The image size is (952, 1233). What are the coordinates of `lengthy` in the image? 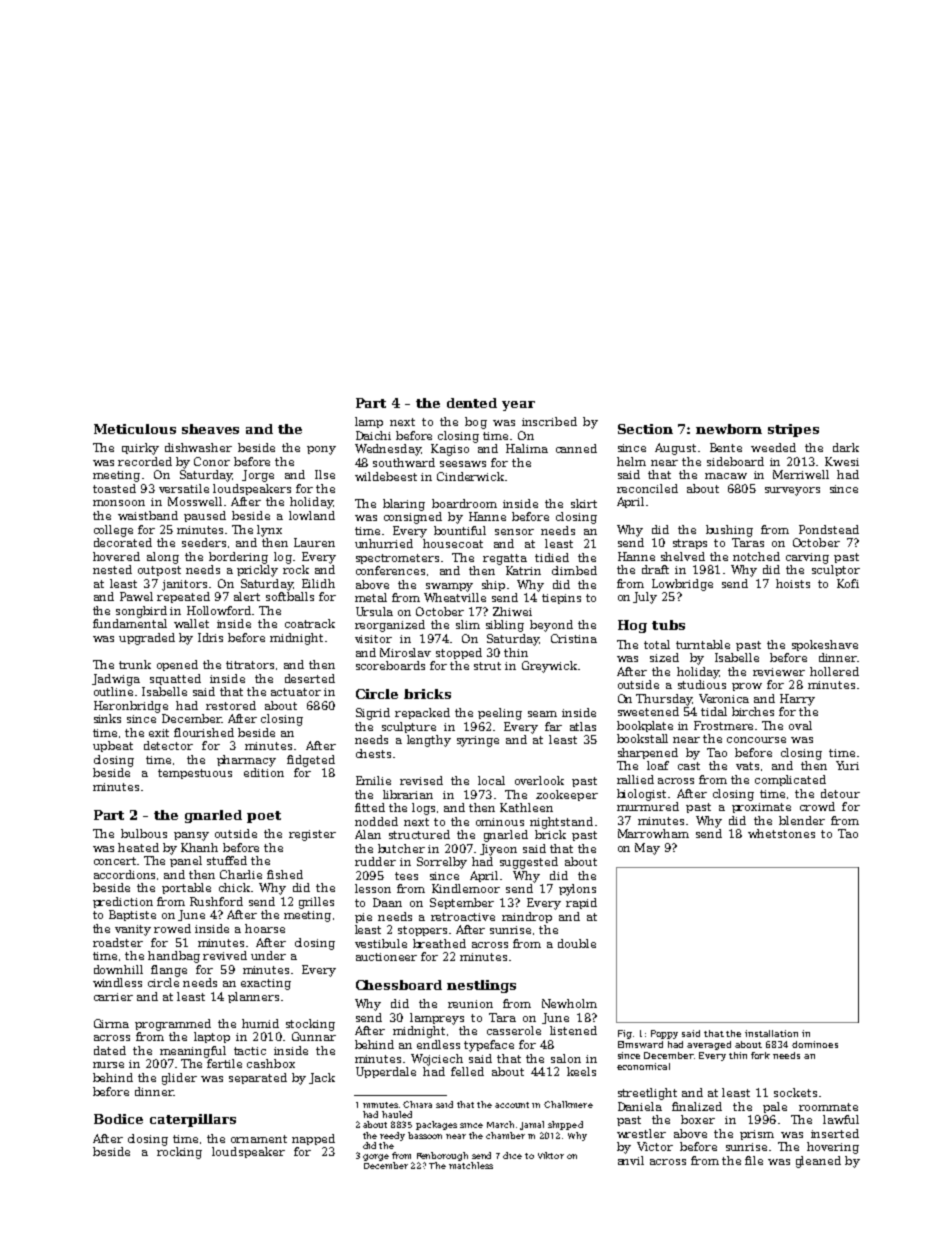 It's located at (429, 741).
